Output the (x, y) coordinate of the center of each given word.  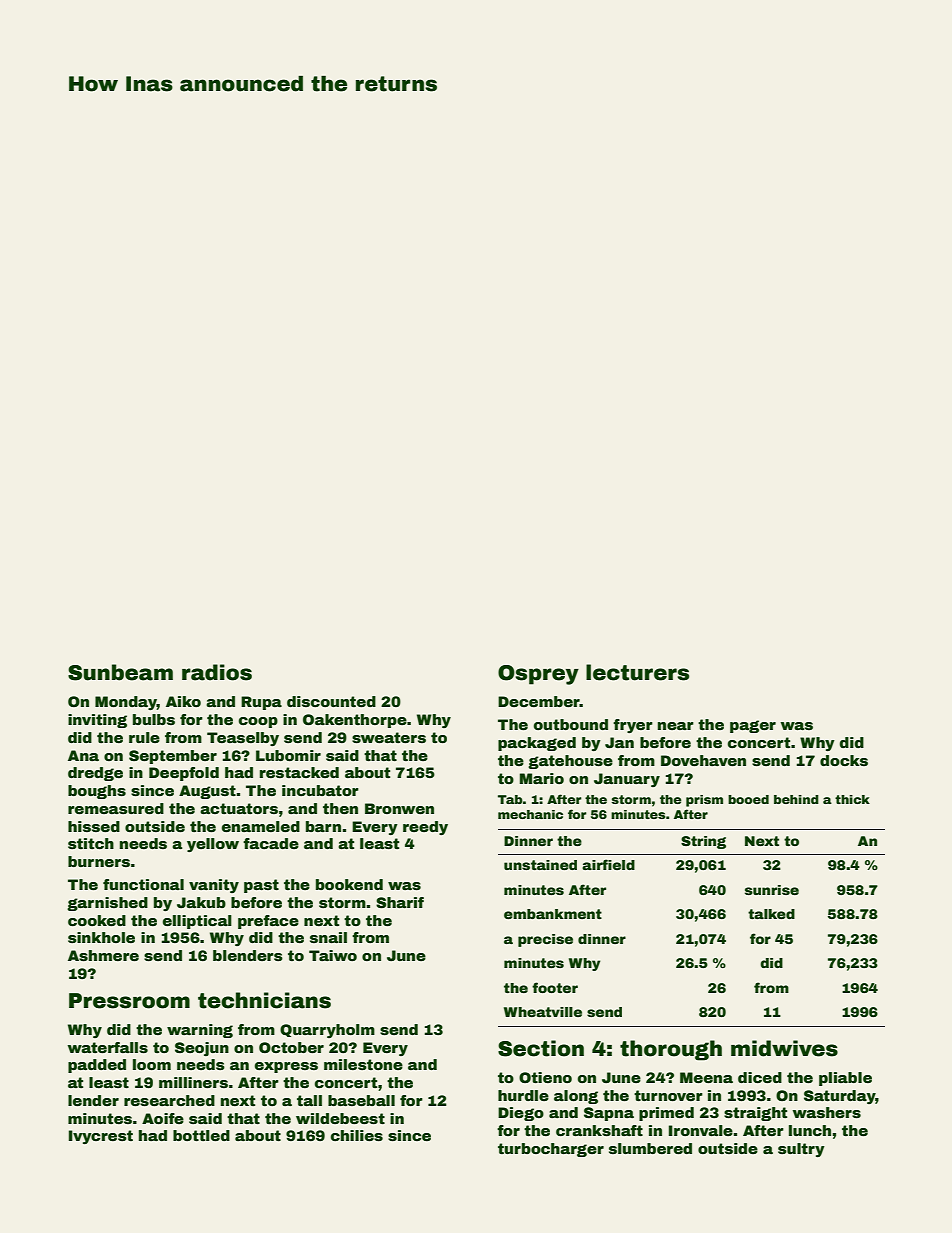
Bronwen (399, 808)
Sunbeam (120, 672)
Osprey (538, 675)
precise (545, 940)
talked (771, 914)
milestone (363, 1064)
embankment (553, 914)
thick (852, 799)
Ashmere (103, 955)
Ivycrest (101, 1137)
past (261, 886)
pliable (845, 1079)
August (207, 792)
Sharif (400, 902)
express (286, 1067)
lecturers (637, 672)
